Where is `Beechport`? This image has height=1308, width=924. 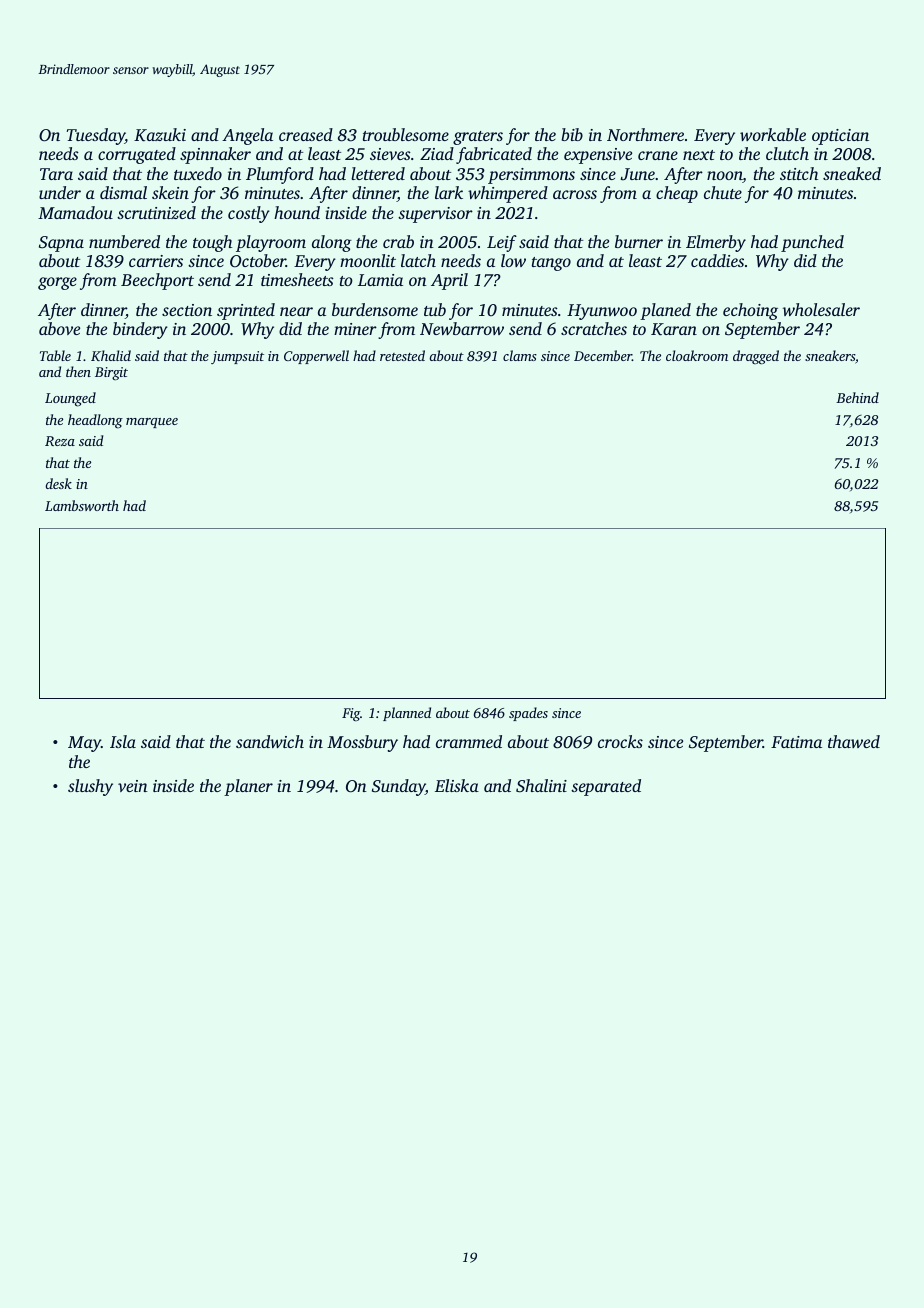
Beechport is located at coordinates (157, 281).
